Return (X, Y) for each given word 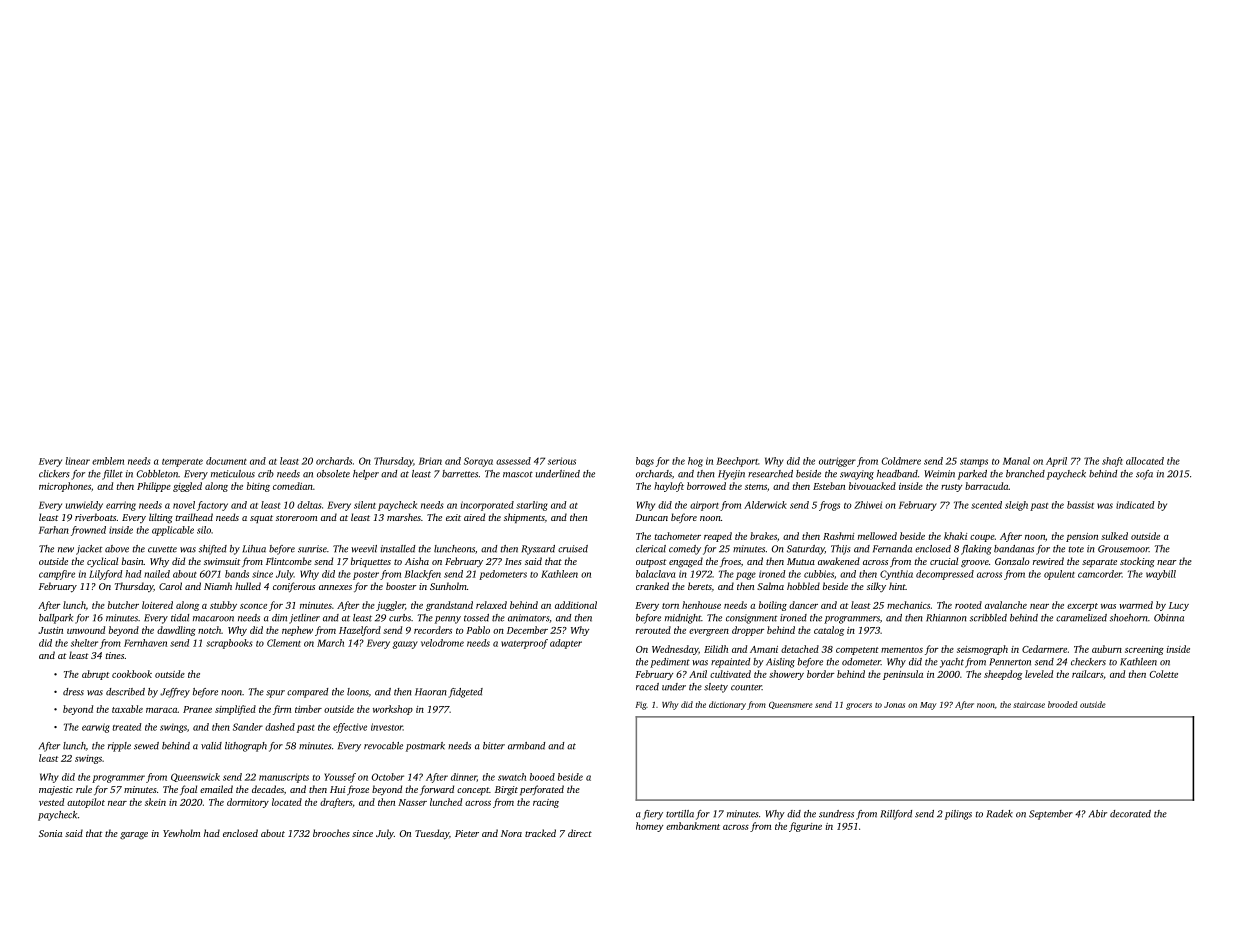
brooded (1063, 704)
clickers (54, 474)
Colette (1164, 674)
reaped (718, 537)
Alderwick (765, 505)
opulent (1059, 575)
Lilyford (106, 575)
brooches (331, 833)
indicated (1135, 505)
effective (350, 728)
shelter (84, 643)
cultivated (730, 674)
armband (526, 746)
